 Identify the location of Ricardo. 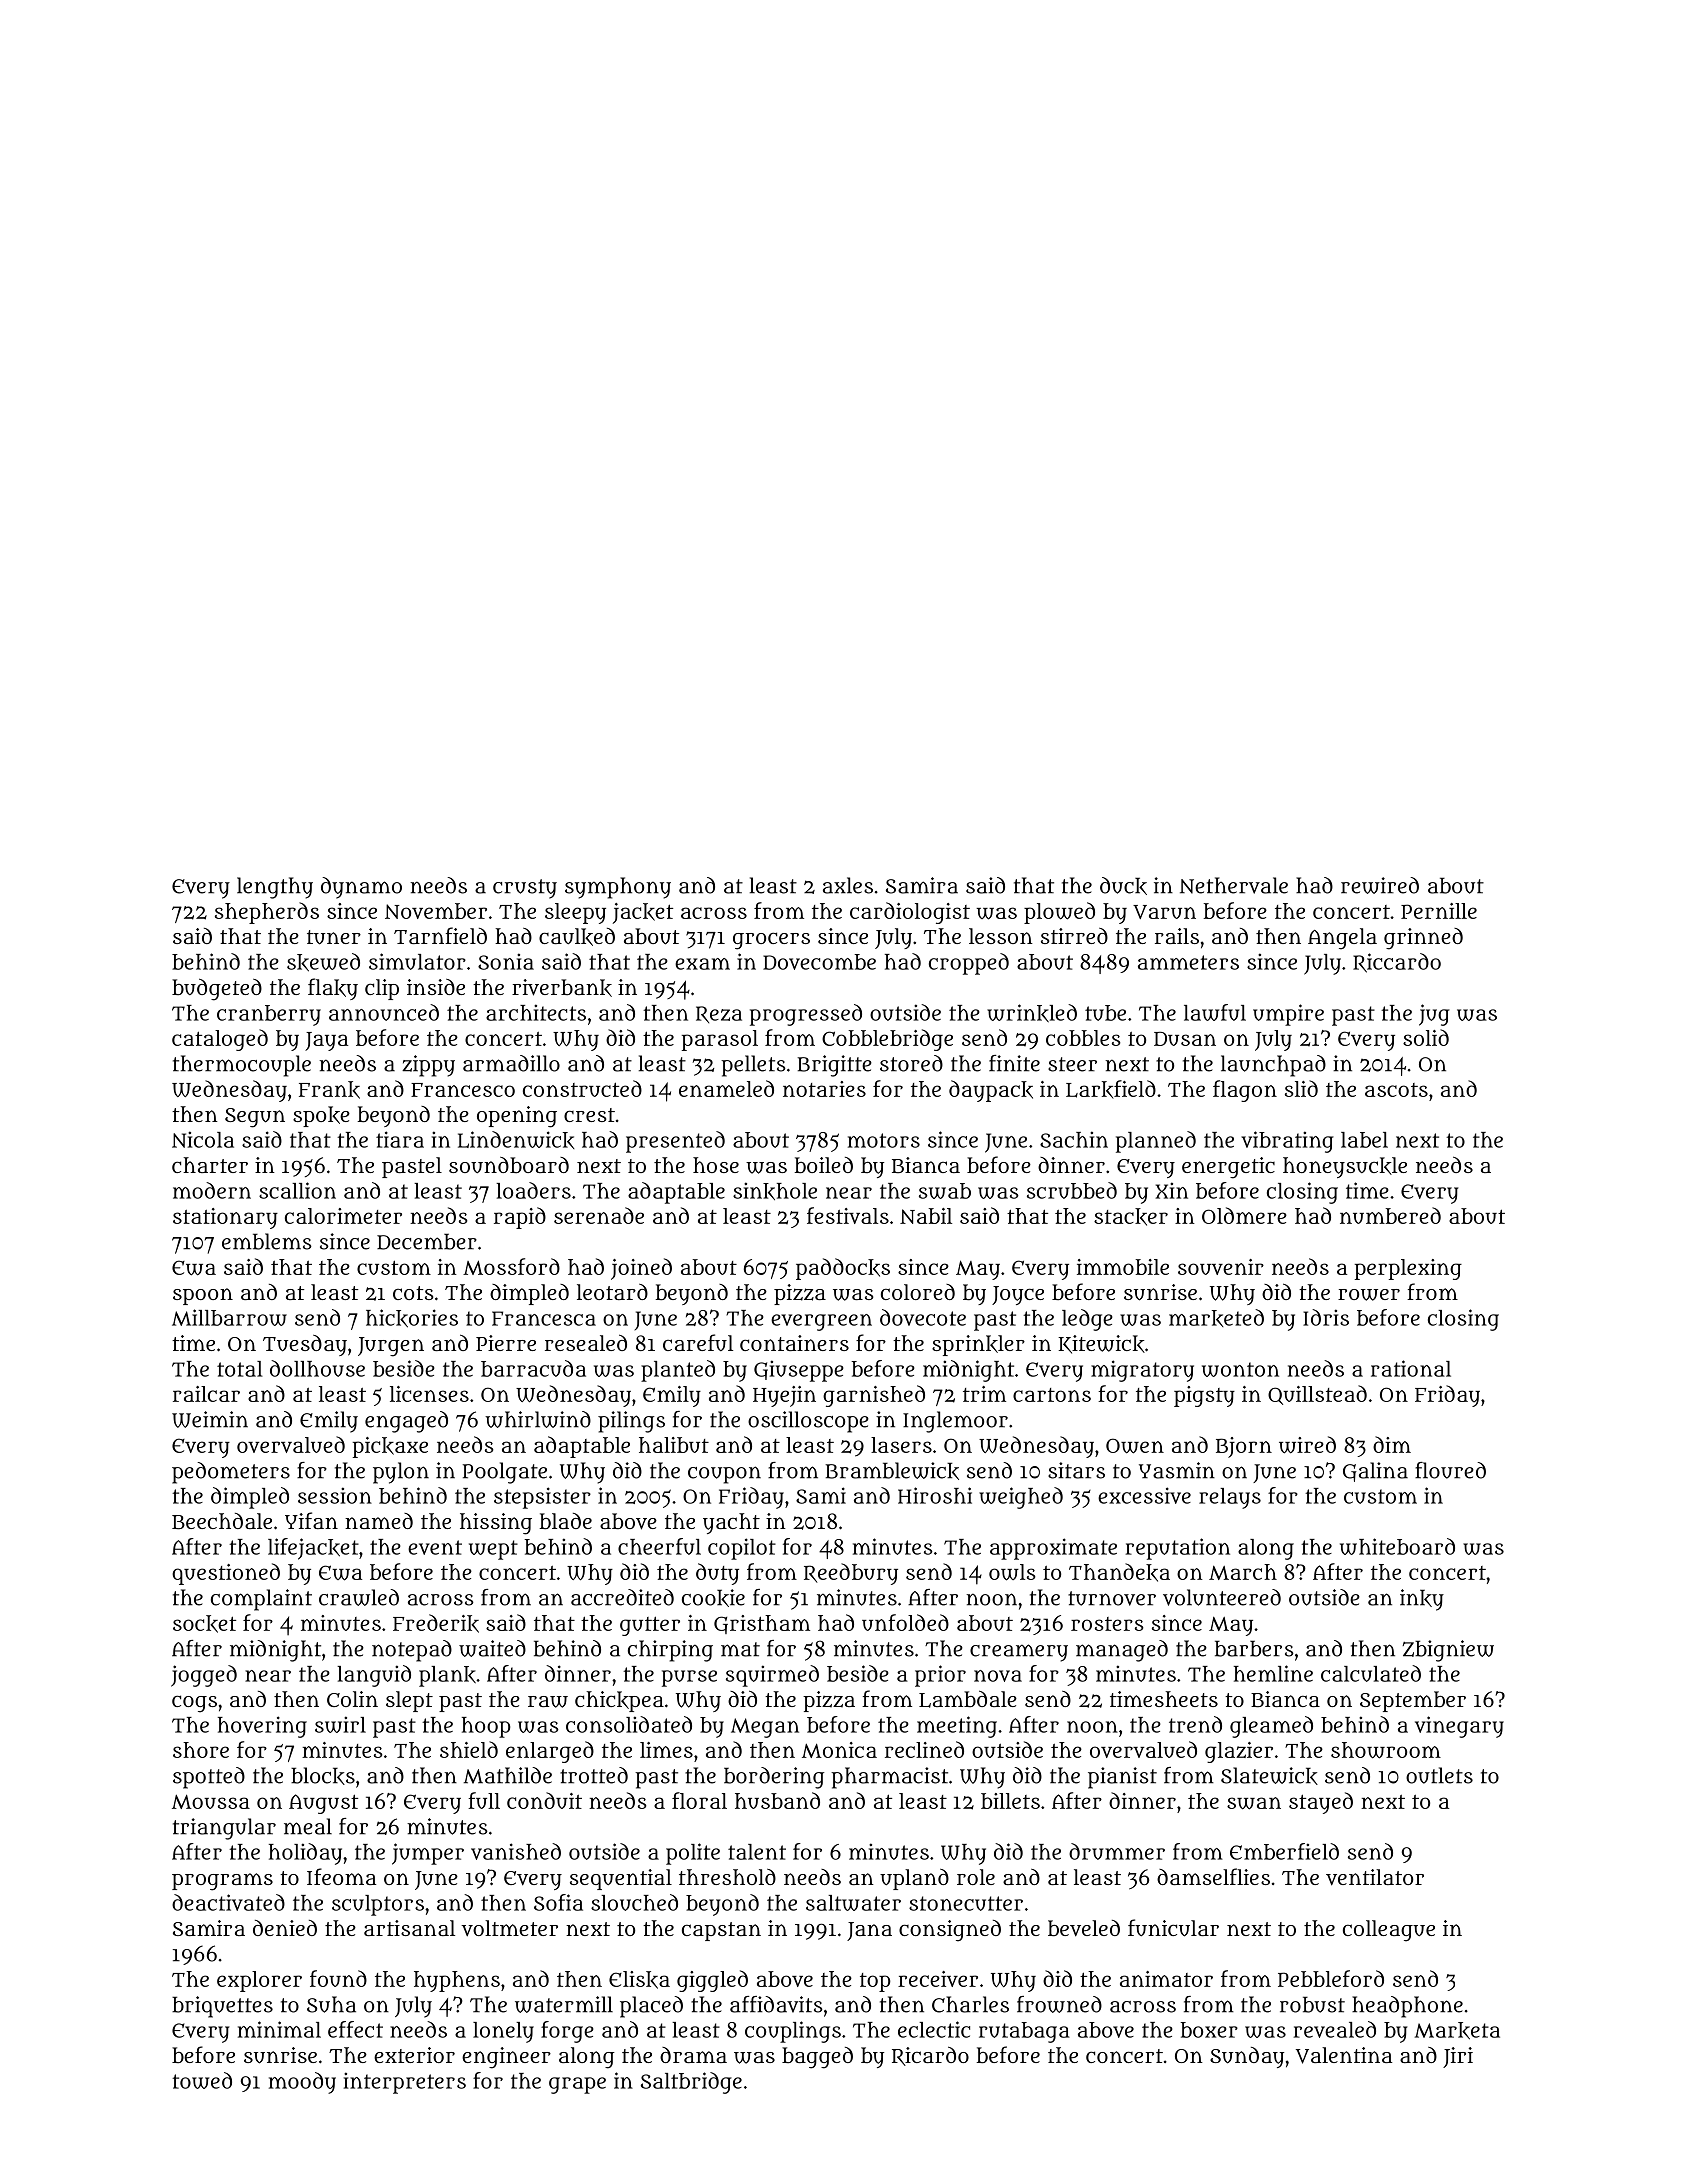
(930, 2056).
